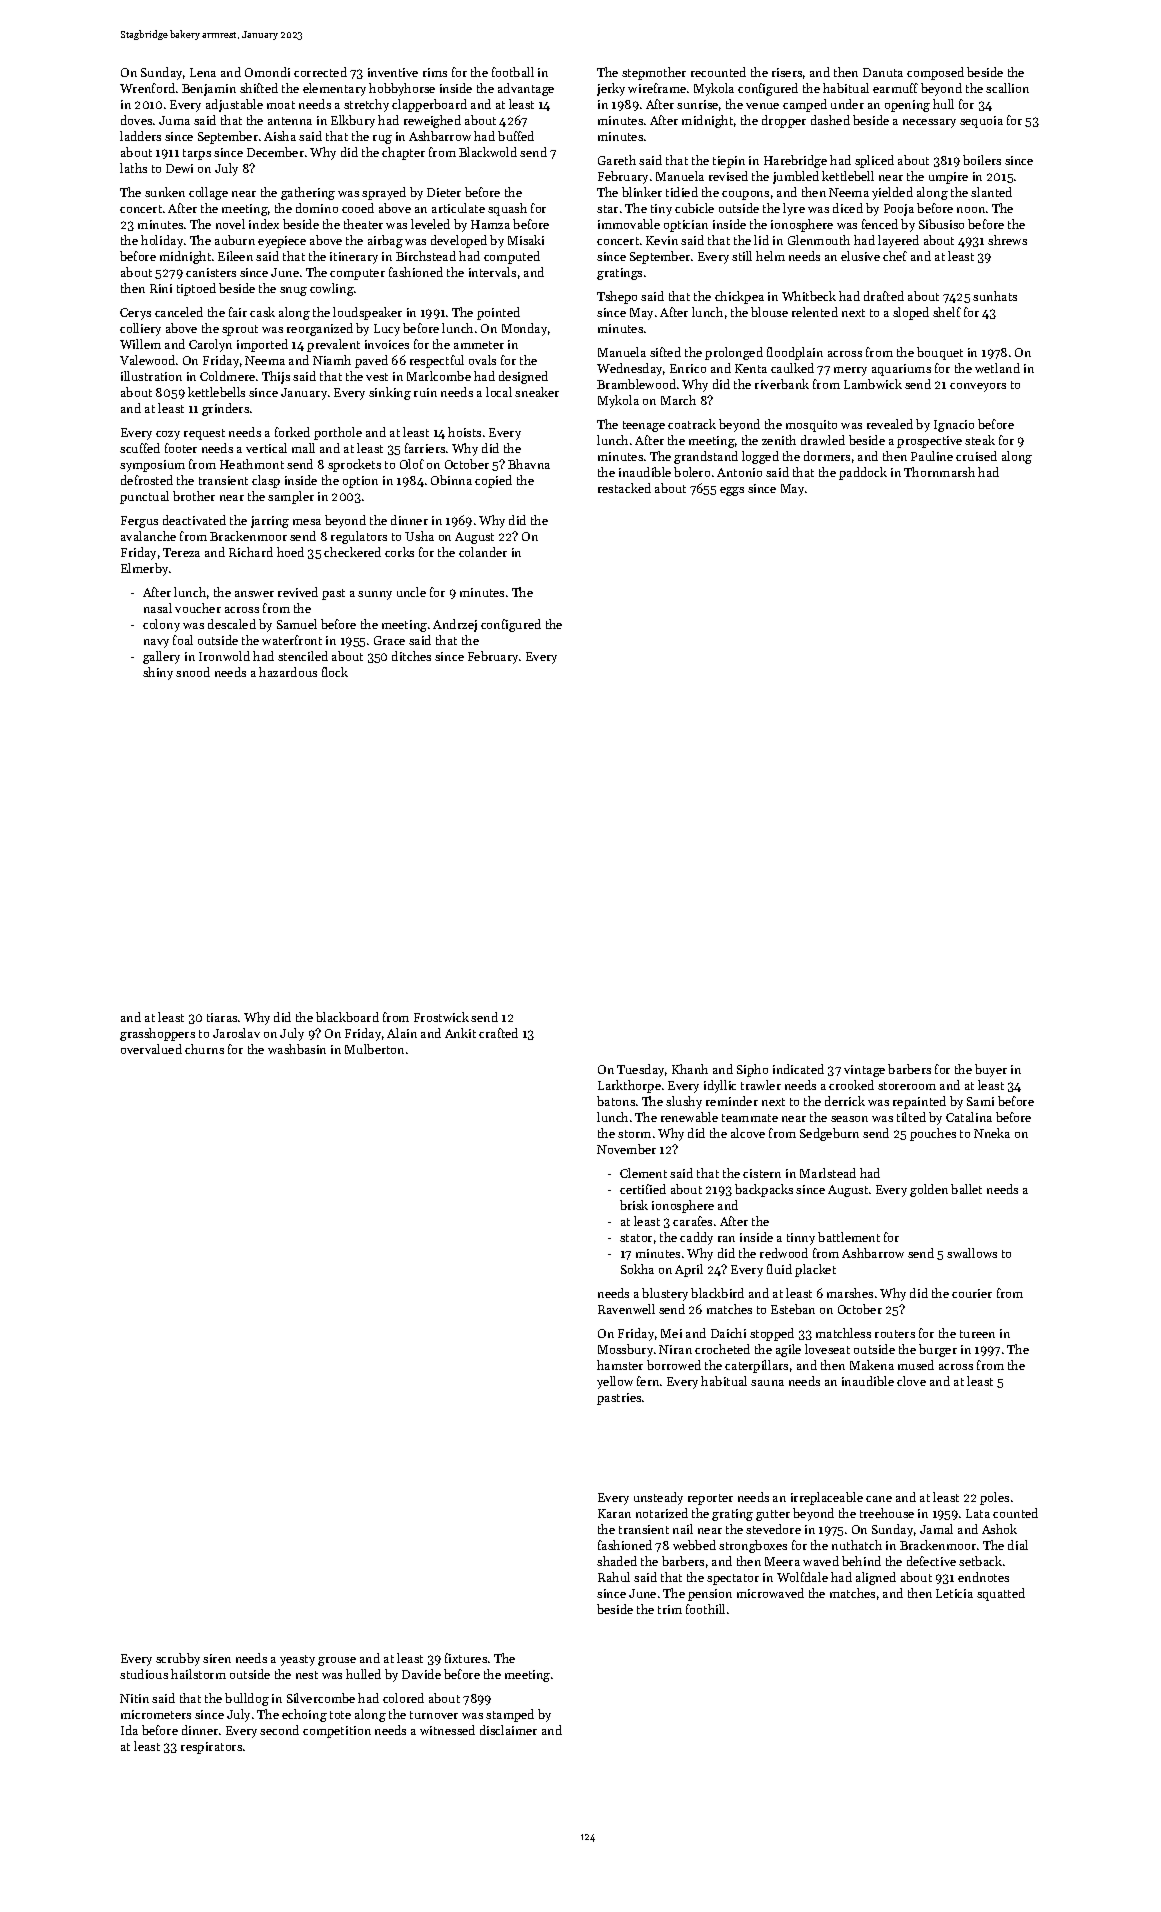 The height and width of the screenshot is (1912, 1161). I want to click on crafted, so click(498, 1033).
